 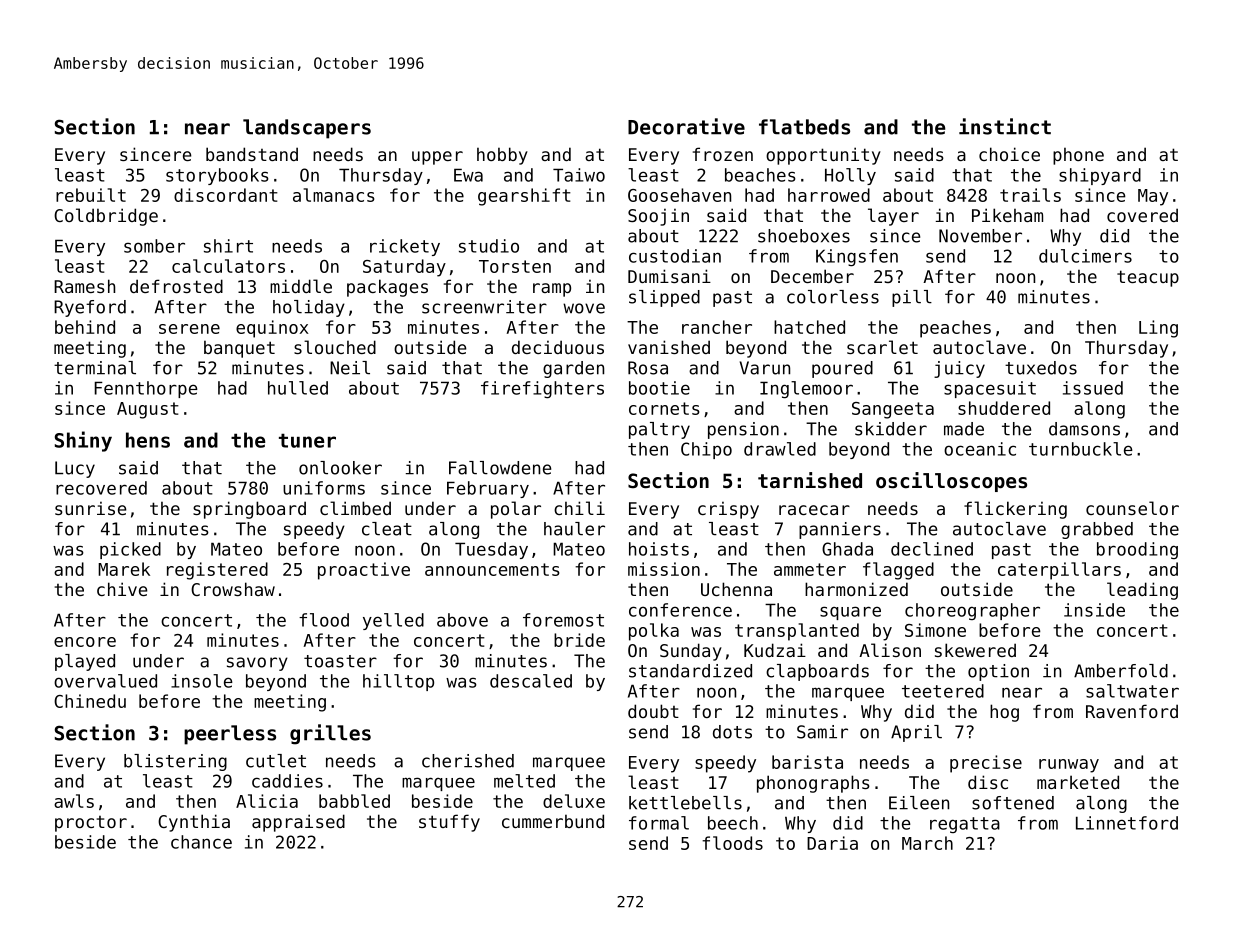 I want to click on instinct, so click(x=1005, y=126).
